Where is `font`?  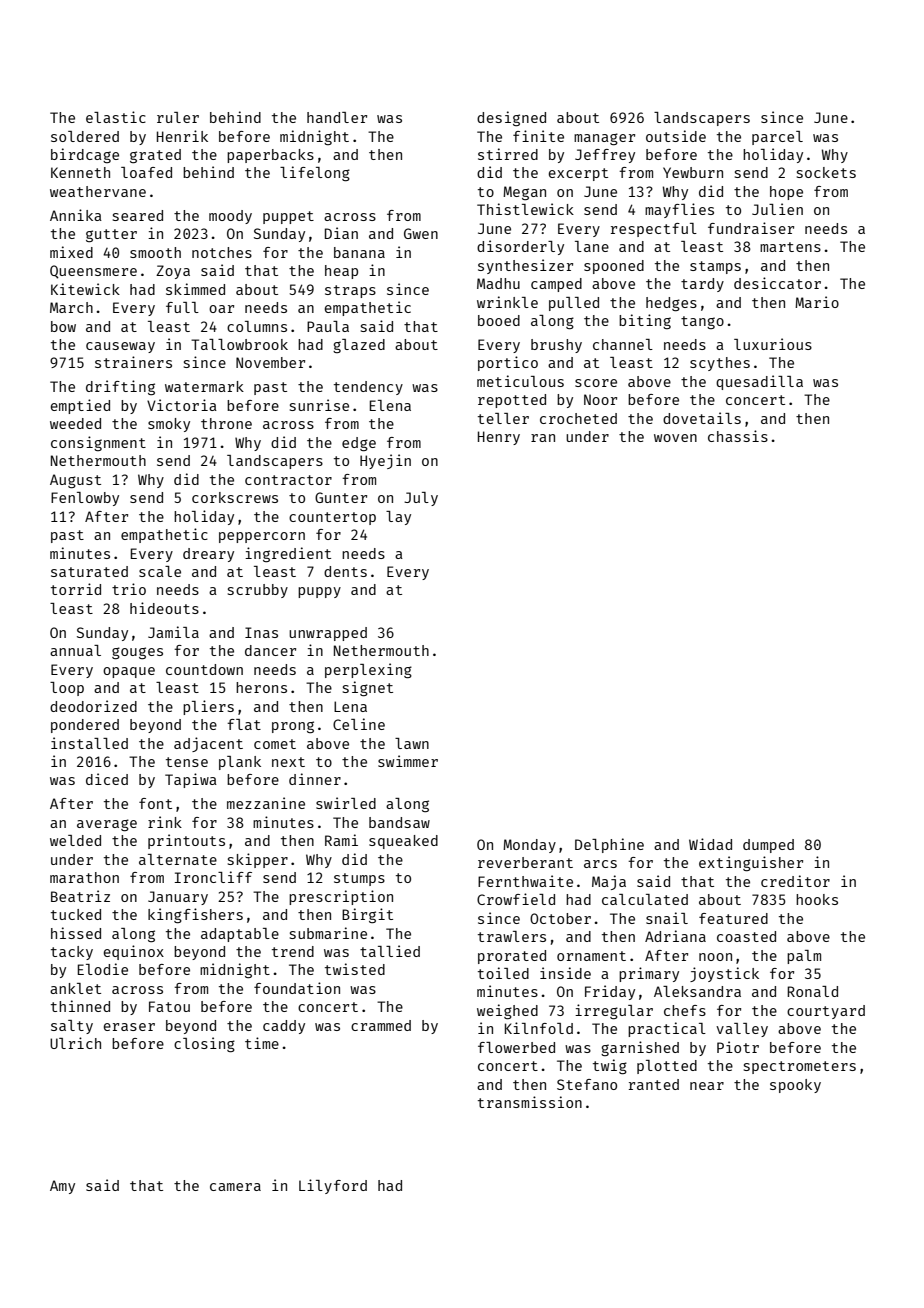
font is located at coordinates (155, 803).
